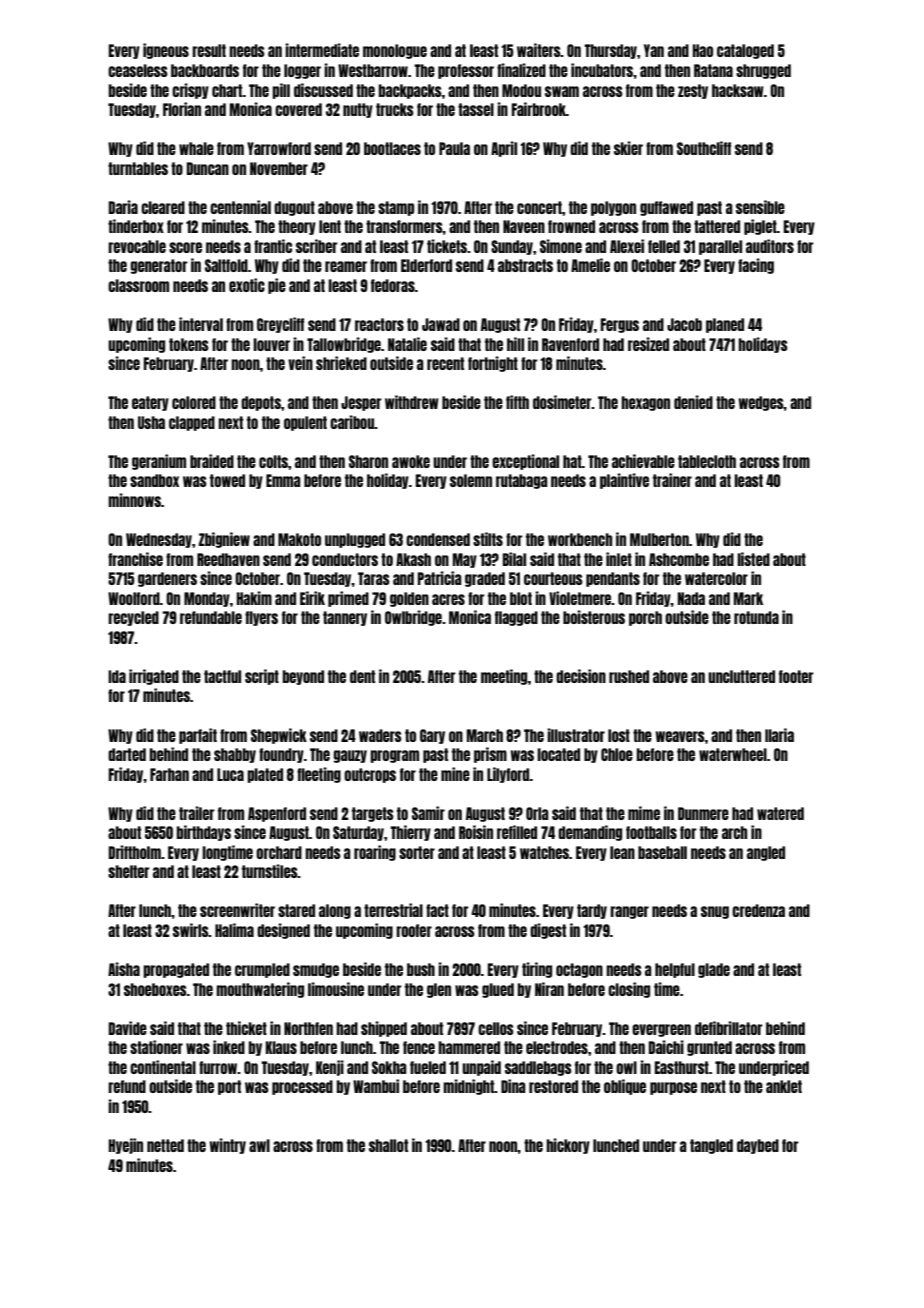 The width and height of the screenshot is (924, 1308). What do you see at coordinates (395, 51) in the screenshot?
I see `monologue` at bounding box center [395, 51].
